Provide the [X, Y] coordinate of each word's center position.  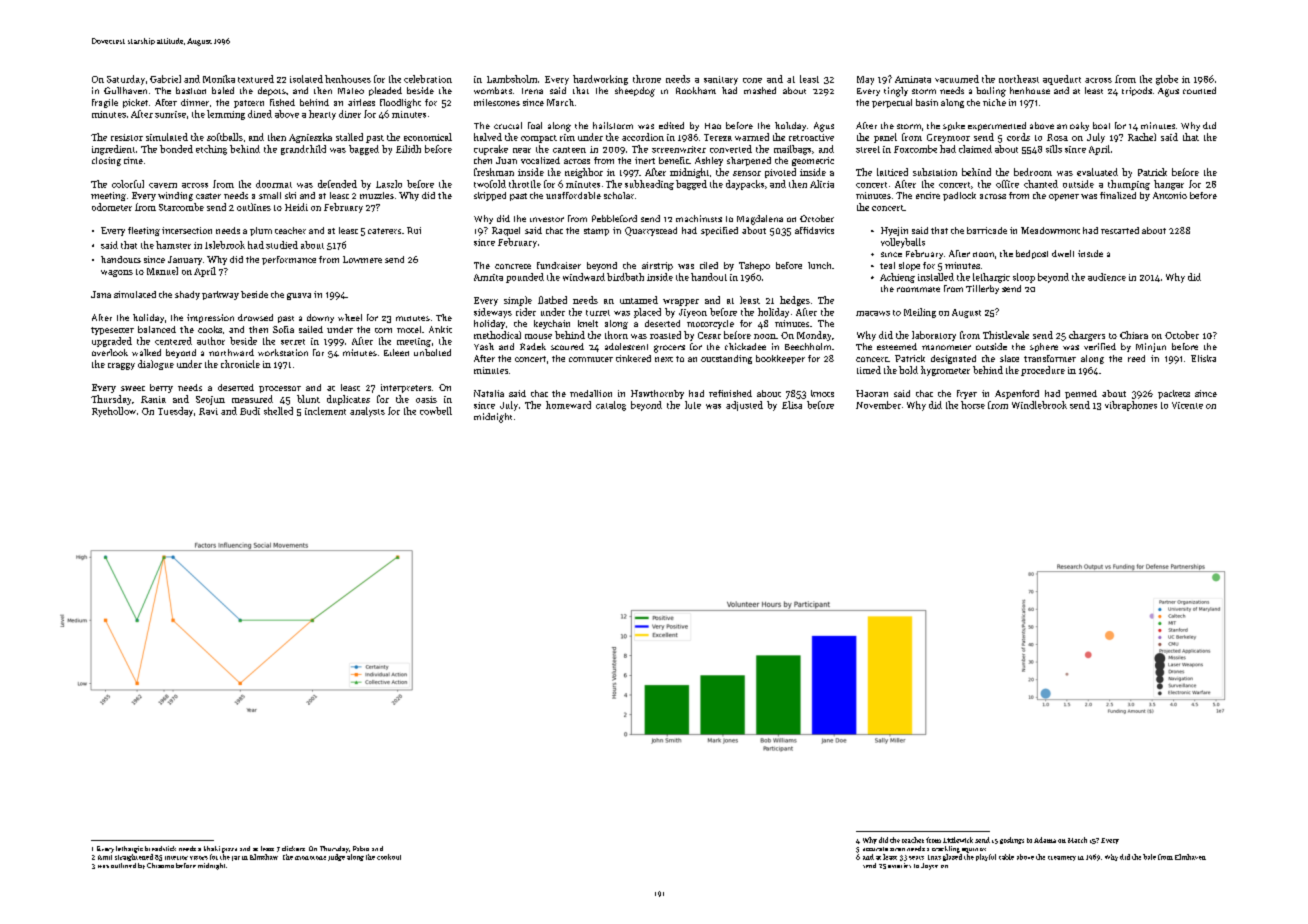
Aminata [913, 79]
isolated [306, 79]
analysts [367, 412]
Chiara [1134, 335]
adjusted [744, 406]
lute [693, 405]
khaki [212, 848]
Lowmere [362, 259]
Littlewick [958, 840]
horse [973, 405]
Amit [105, 857]
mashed [760, 90]
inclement [325, 411]
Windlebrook [1039, 405]
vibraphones [1131, 406]
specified [719, 231]
